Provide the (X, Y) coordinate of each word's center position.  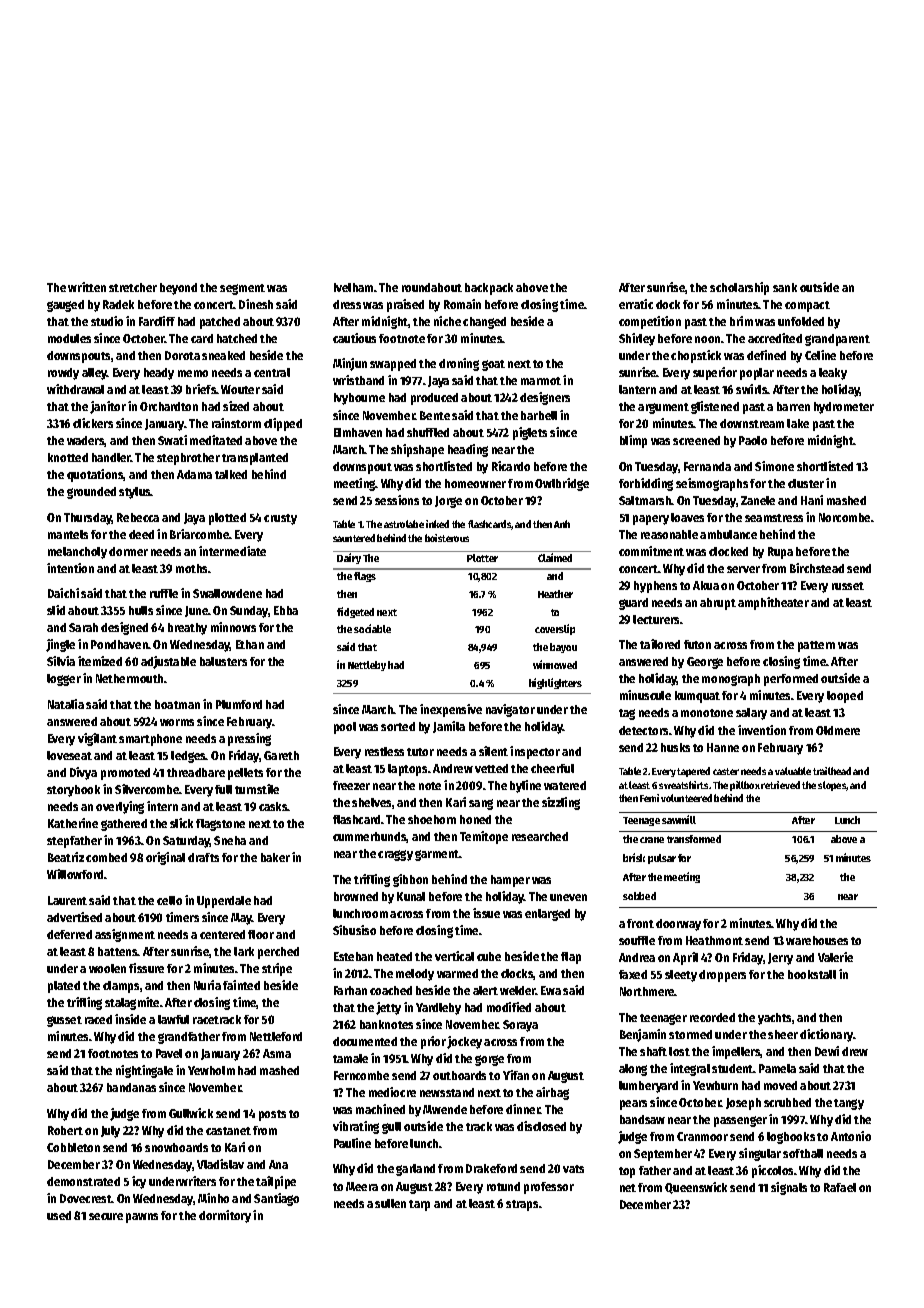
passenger (740, 1121)
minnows (233, 627)
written (87, 287)
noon (707, 339)
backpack (489, 289)
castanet (228, 1131)
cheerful (552, 768)
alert (485, 990)
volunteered (686, 798)
